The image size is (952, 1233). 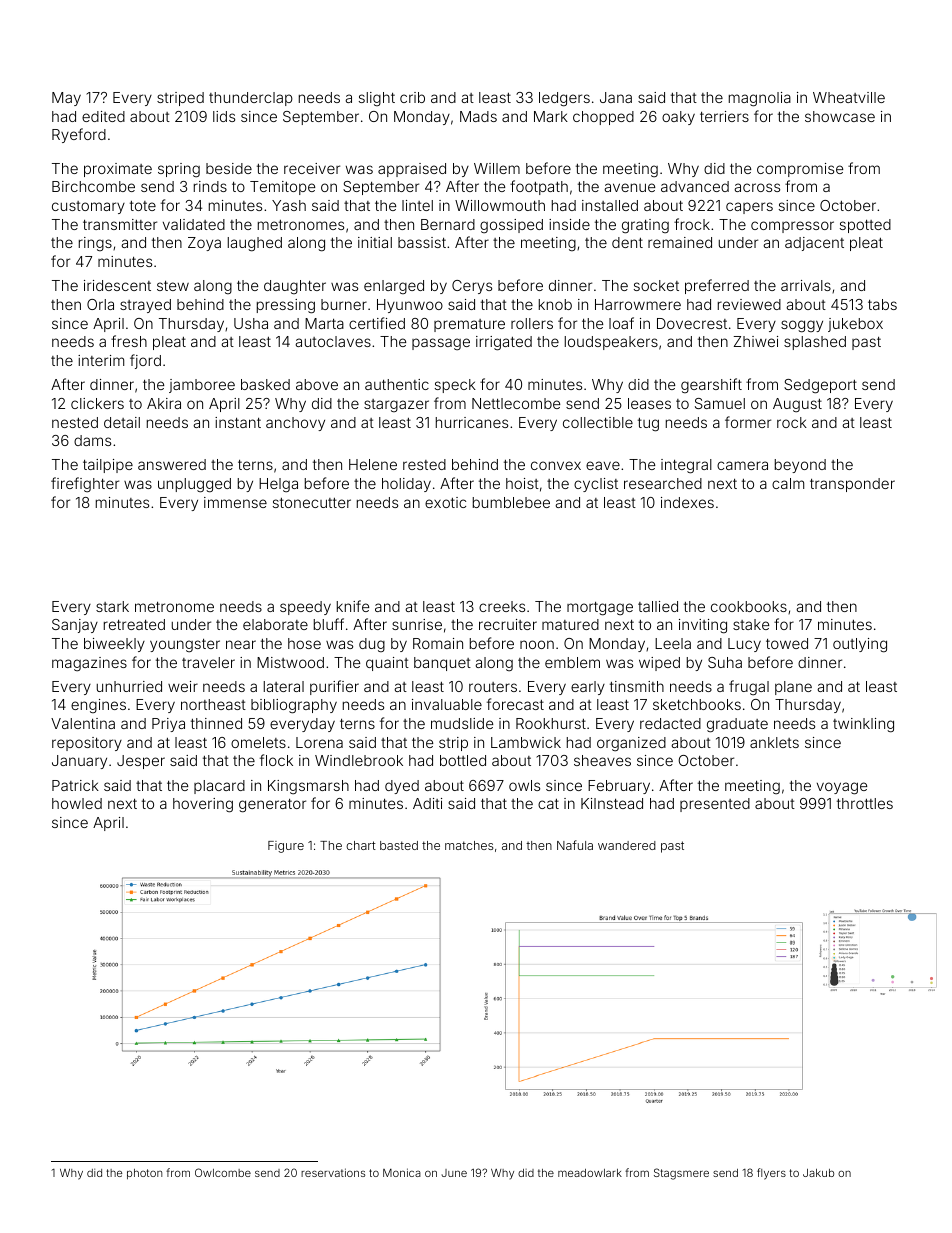 What do you see at coordinates (760, 99) in the image?
I see `magnolia` at bounding box center [760, 99].
